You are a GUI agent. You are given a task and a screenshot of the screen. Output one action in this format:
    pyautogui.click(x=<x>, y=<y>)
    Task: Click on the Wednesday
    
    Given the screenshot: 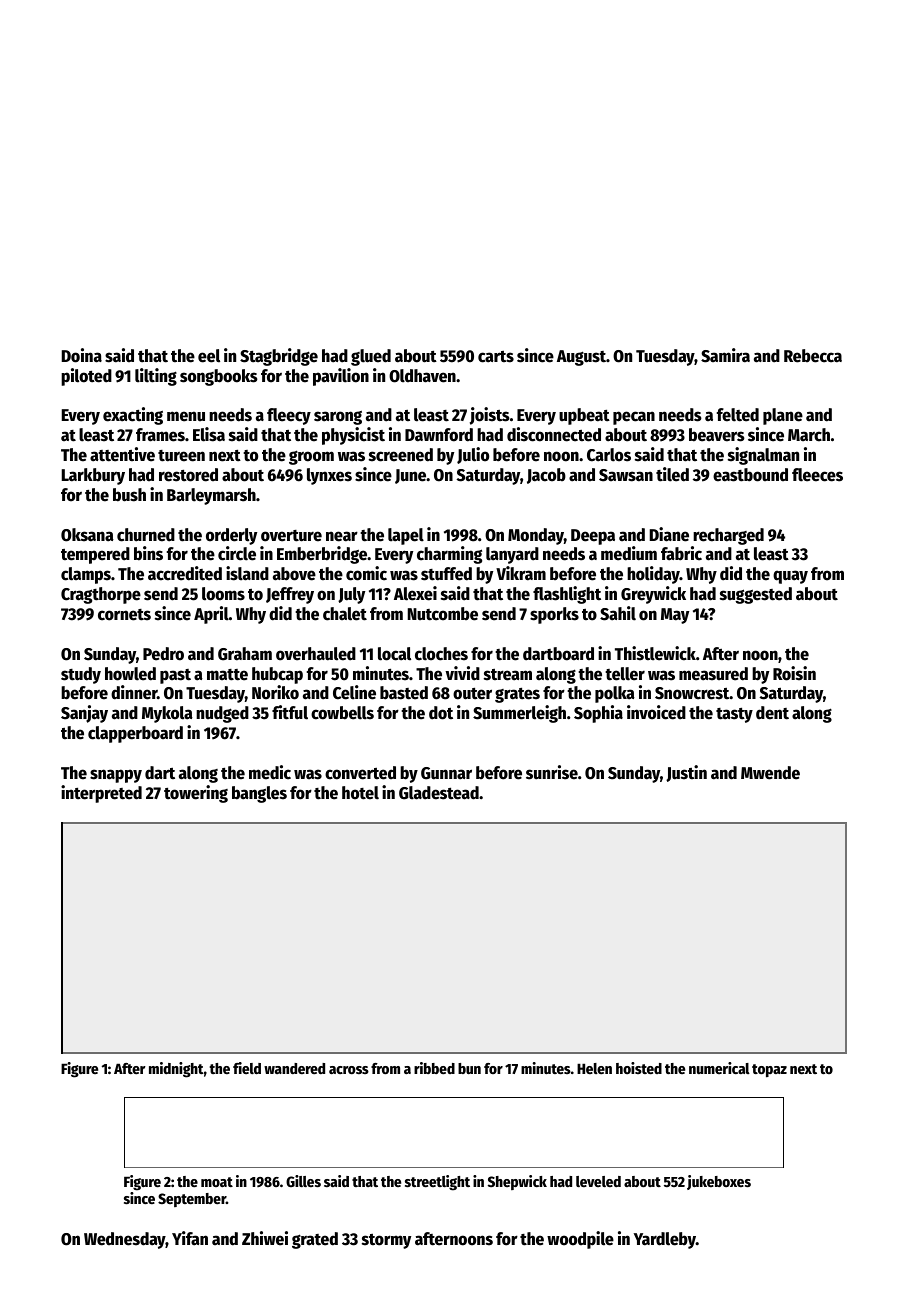 What is the action you would take?
    pyautogui.click(x=125, y=1240)
